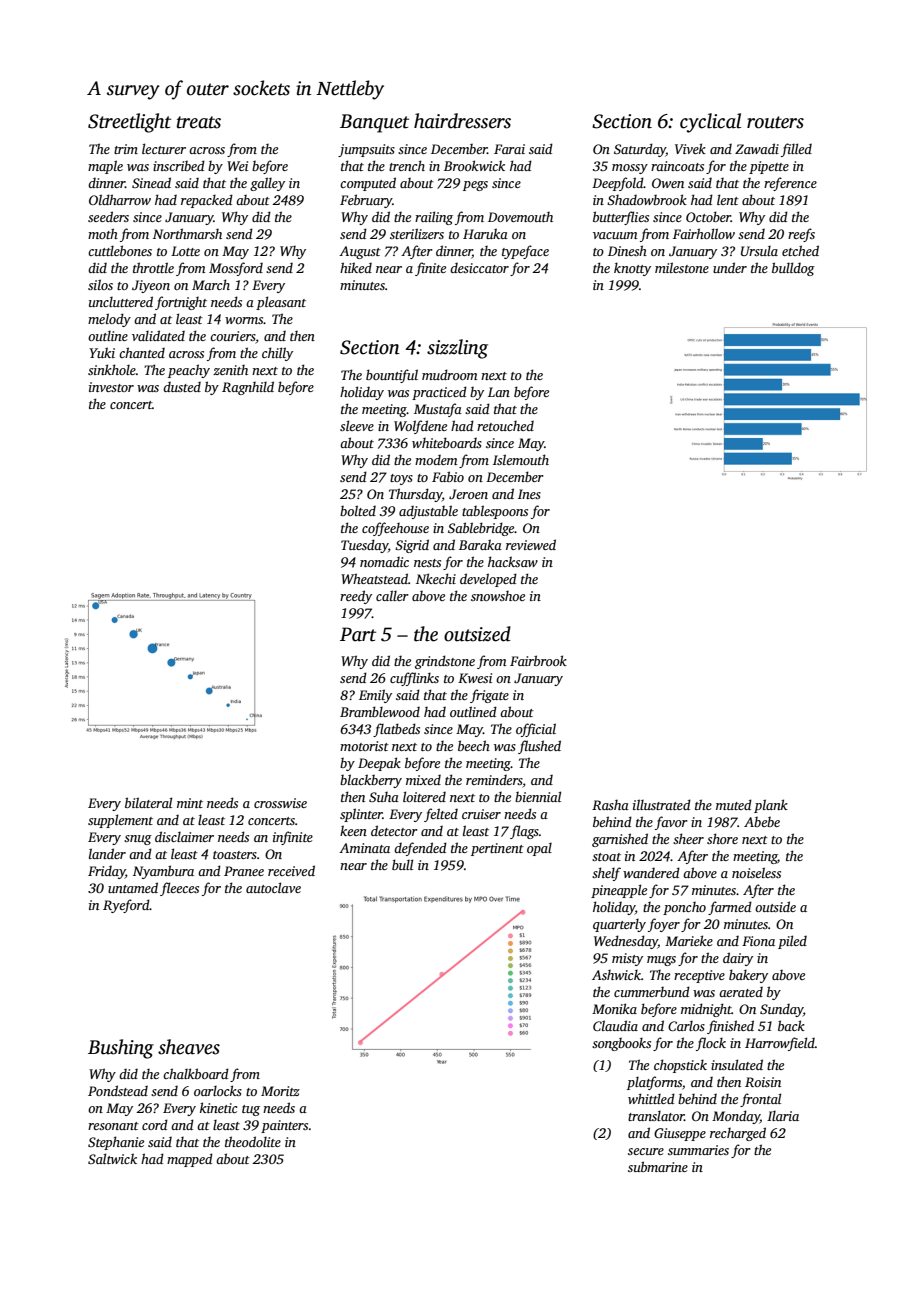 The height and width of the screenshot is (1316, 908). Describe the element at coordinates (521, 459) in the screenshot. I see `Islemouth` at that location.
